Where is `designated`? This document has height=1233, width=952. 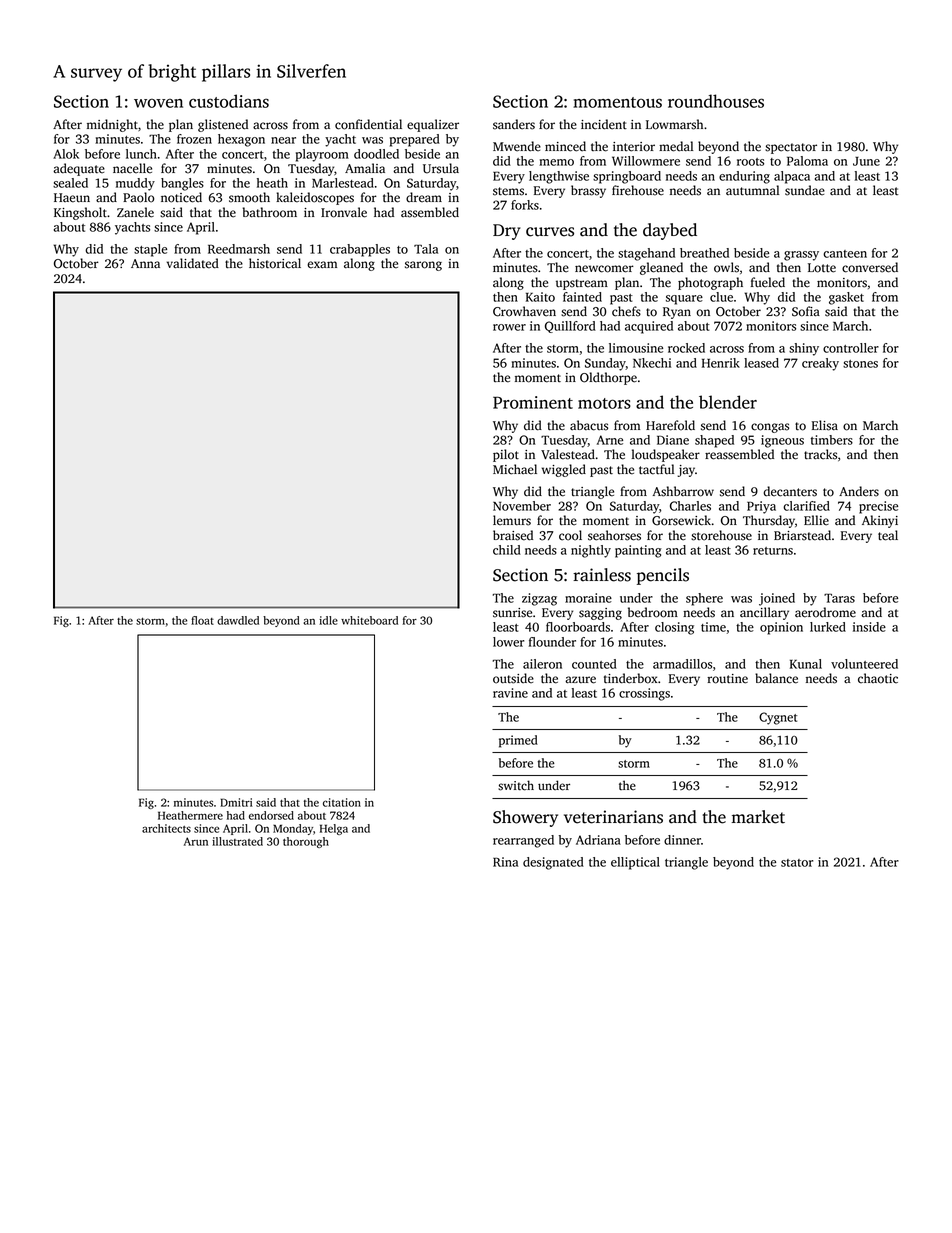 designated is located at coordinates (553, 863).
